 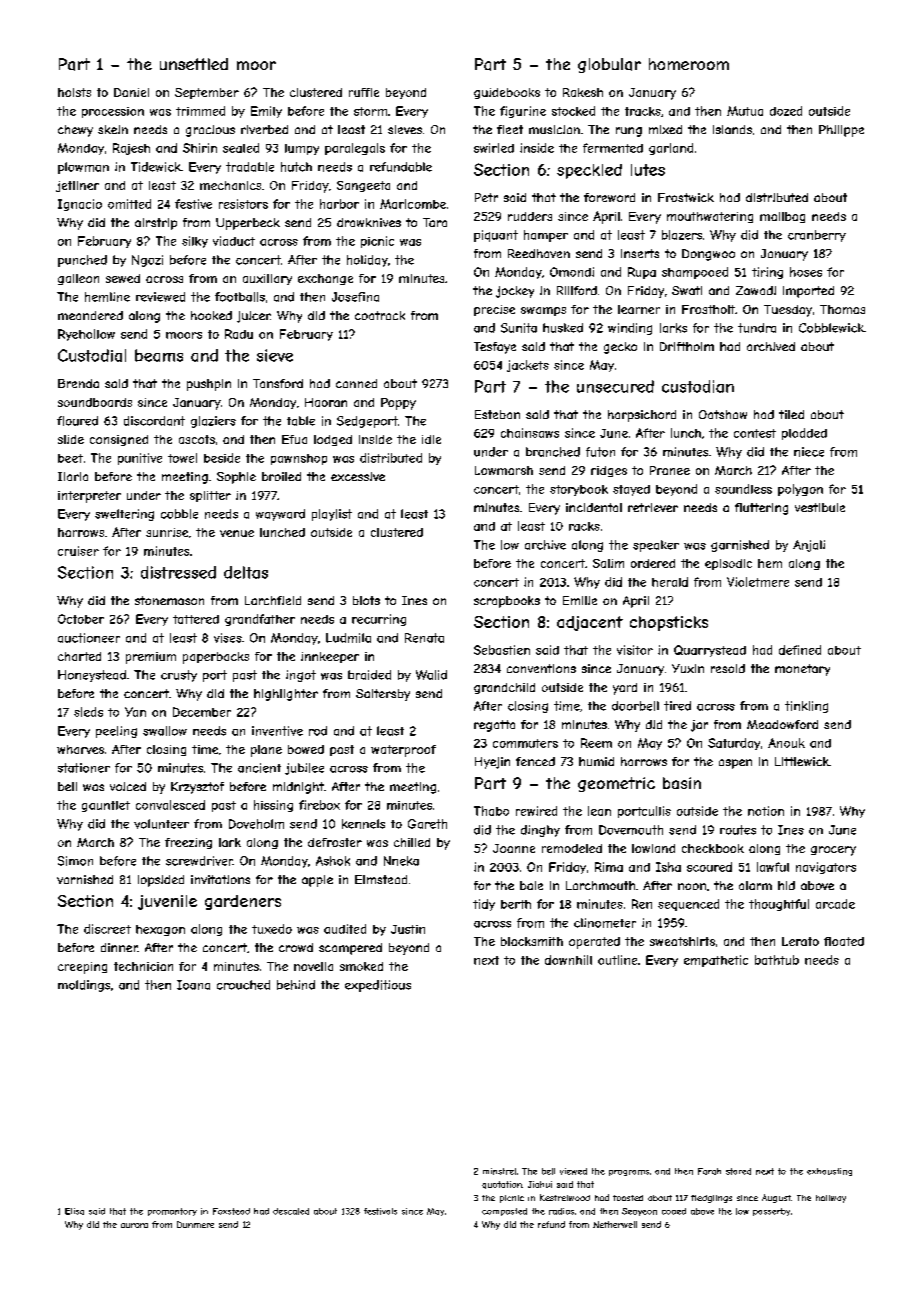 I want to click on inserts, so click(x=640, y=253).
